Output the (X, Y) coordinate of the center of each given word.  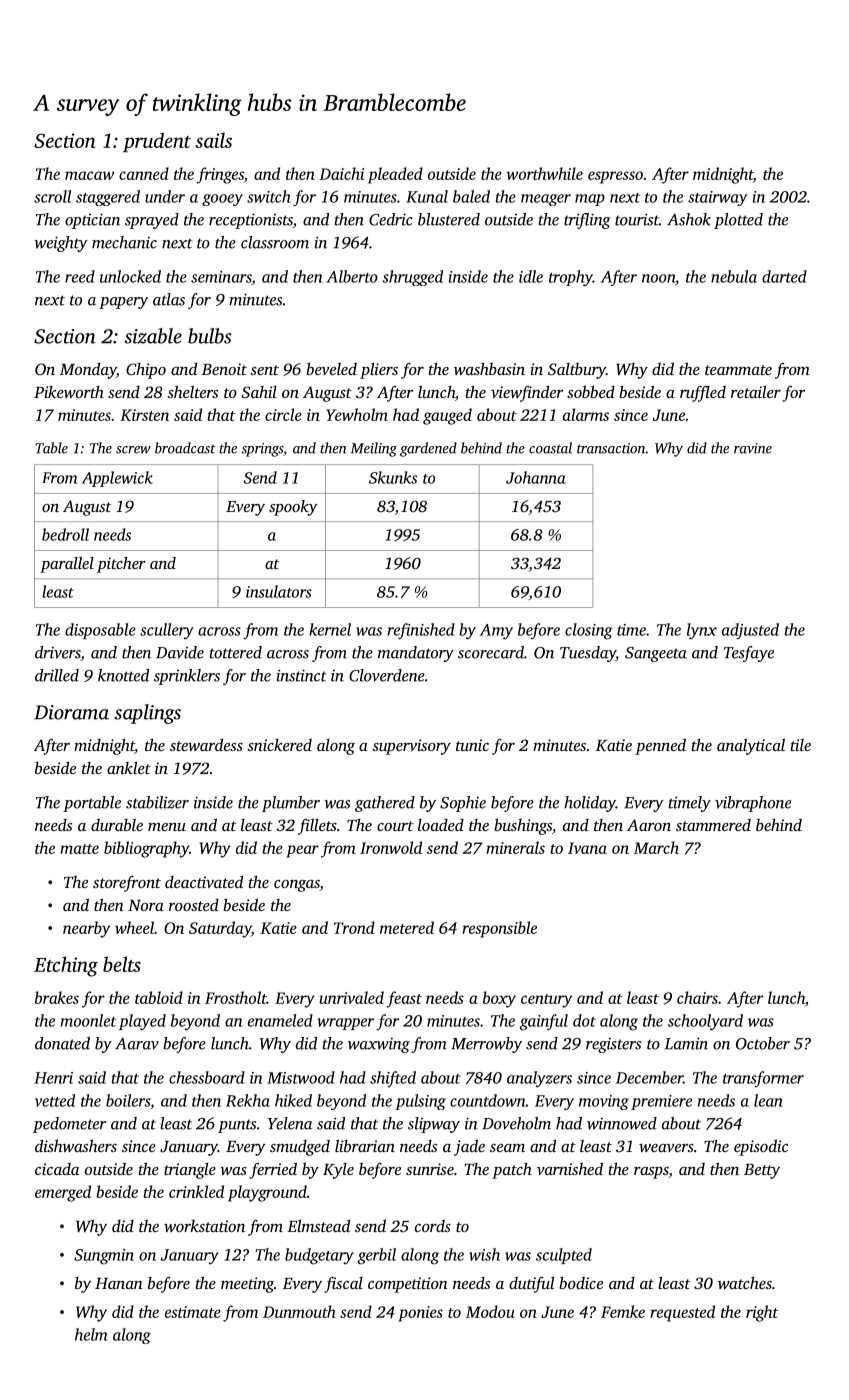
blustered (449, 219)
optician (92, 221)
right (762, 1313)
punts (237, 1126)
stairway (717, 198)
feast (404, 999)
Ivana (587, 848)
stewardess (206, 745)
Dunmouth (299, 1311)
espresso (615, 177)
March (656, 847)
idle (531, 276)
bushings (523, 827)
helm (91, 1334)
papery (123, 303)
